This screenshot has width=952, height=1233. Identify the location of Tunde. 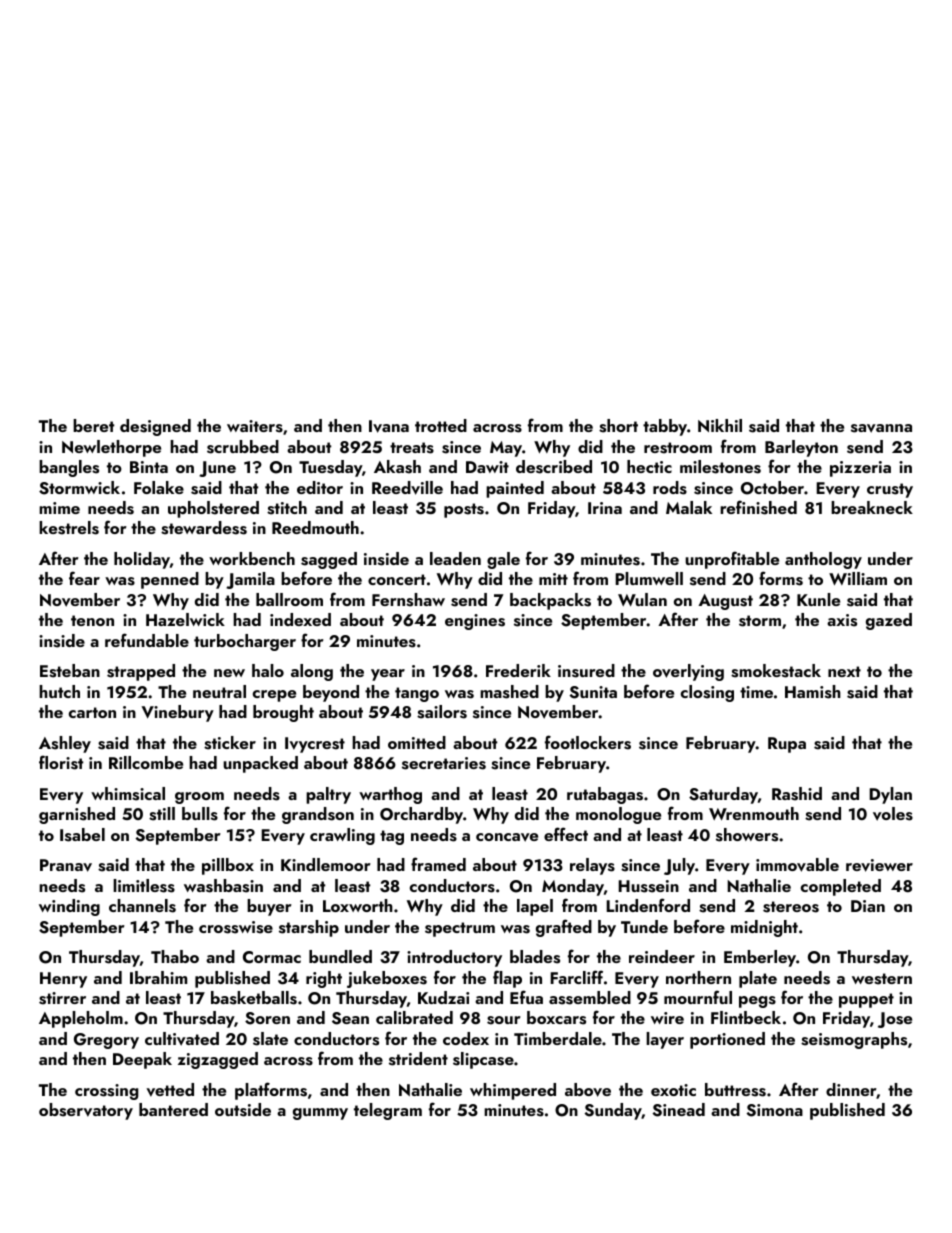
(644, 926).
